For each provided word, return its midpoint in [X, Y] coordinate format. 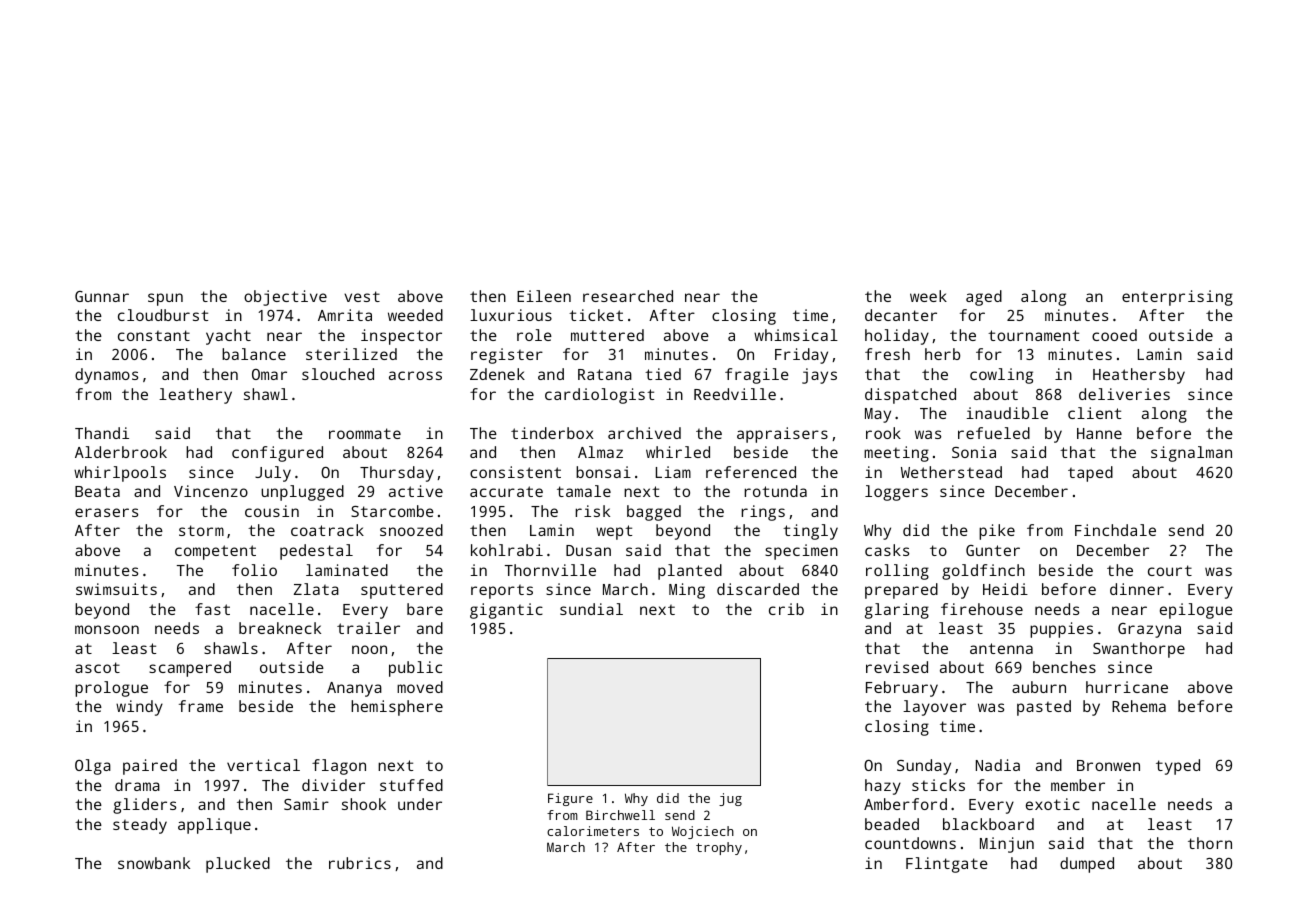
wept [614, 532]
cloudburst [163, 315]
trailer [368, 628]
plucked [238, 865]
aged [984, 298]
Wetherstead [951, 472]
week [928, 296]
